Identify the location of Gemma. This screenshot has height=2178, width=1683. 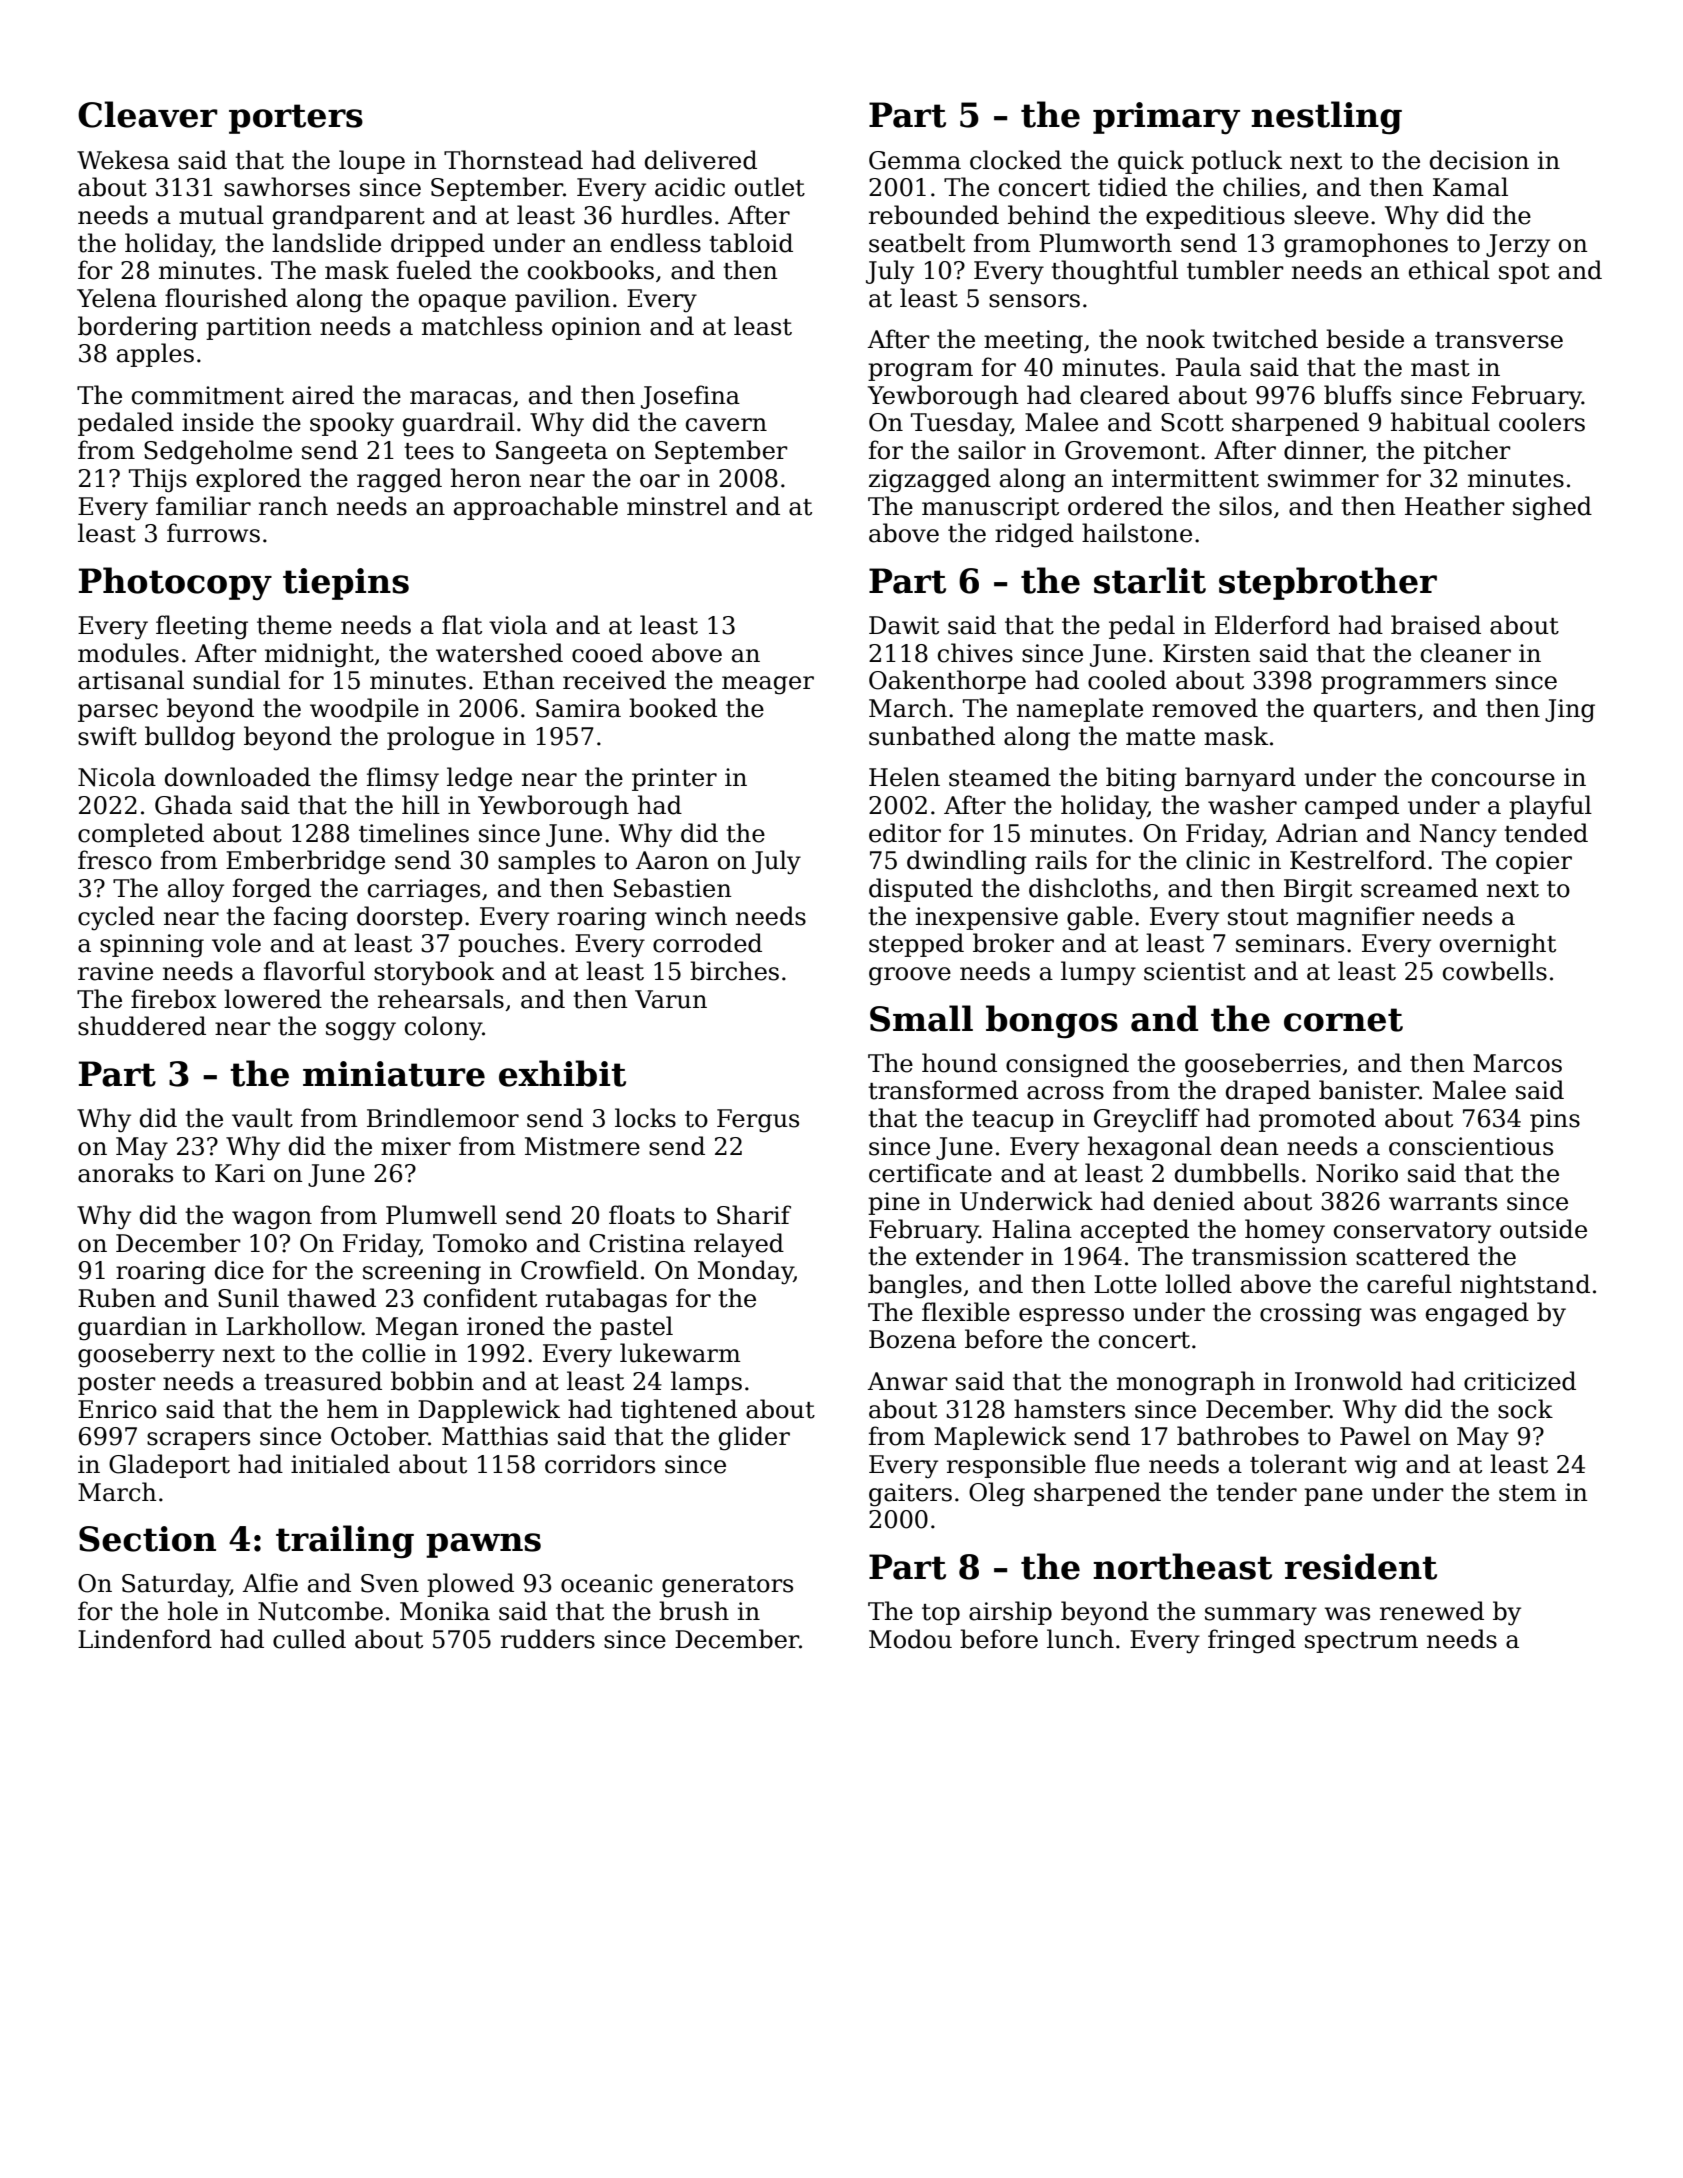
(915, 160).
